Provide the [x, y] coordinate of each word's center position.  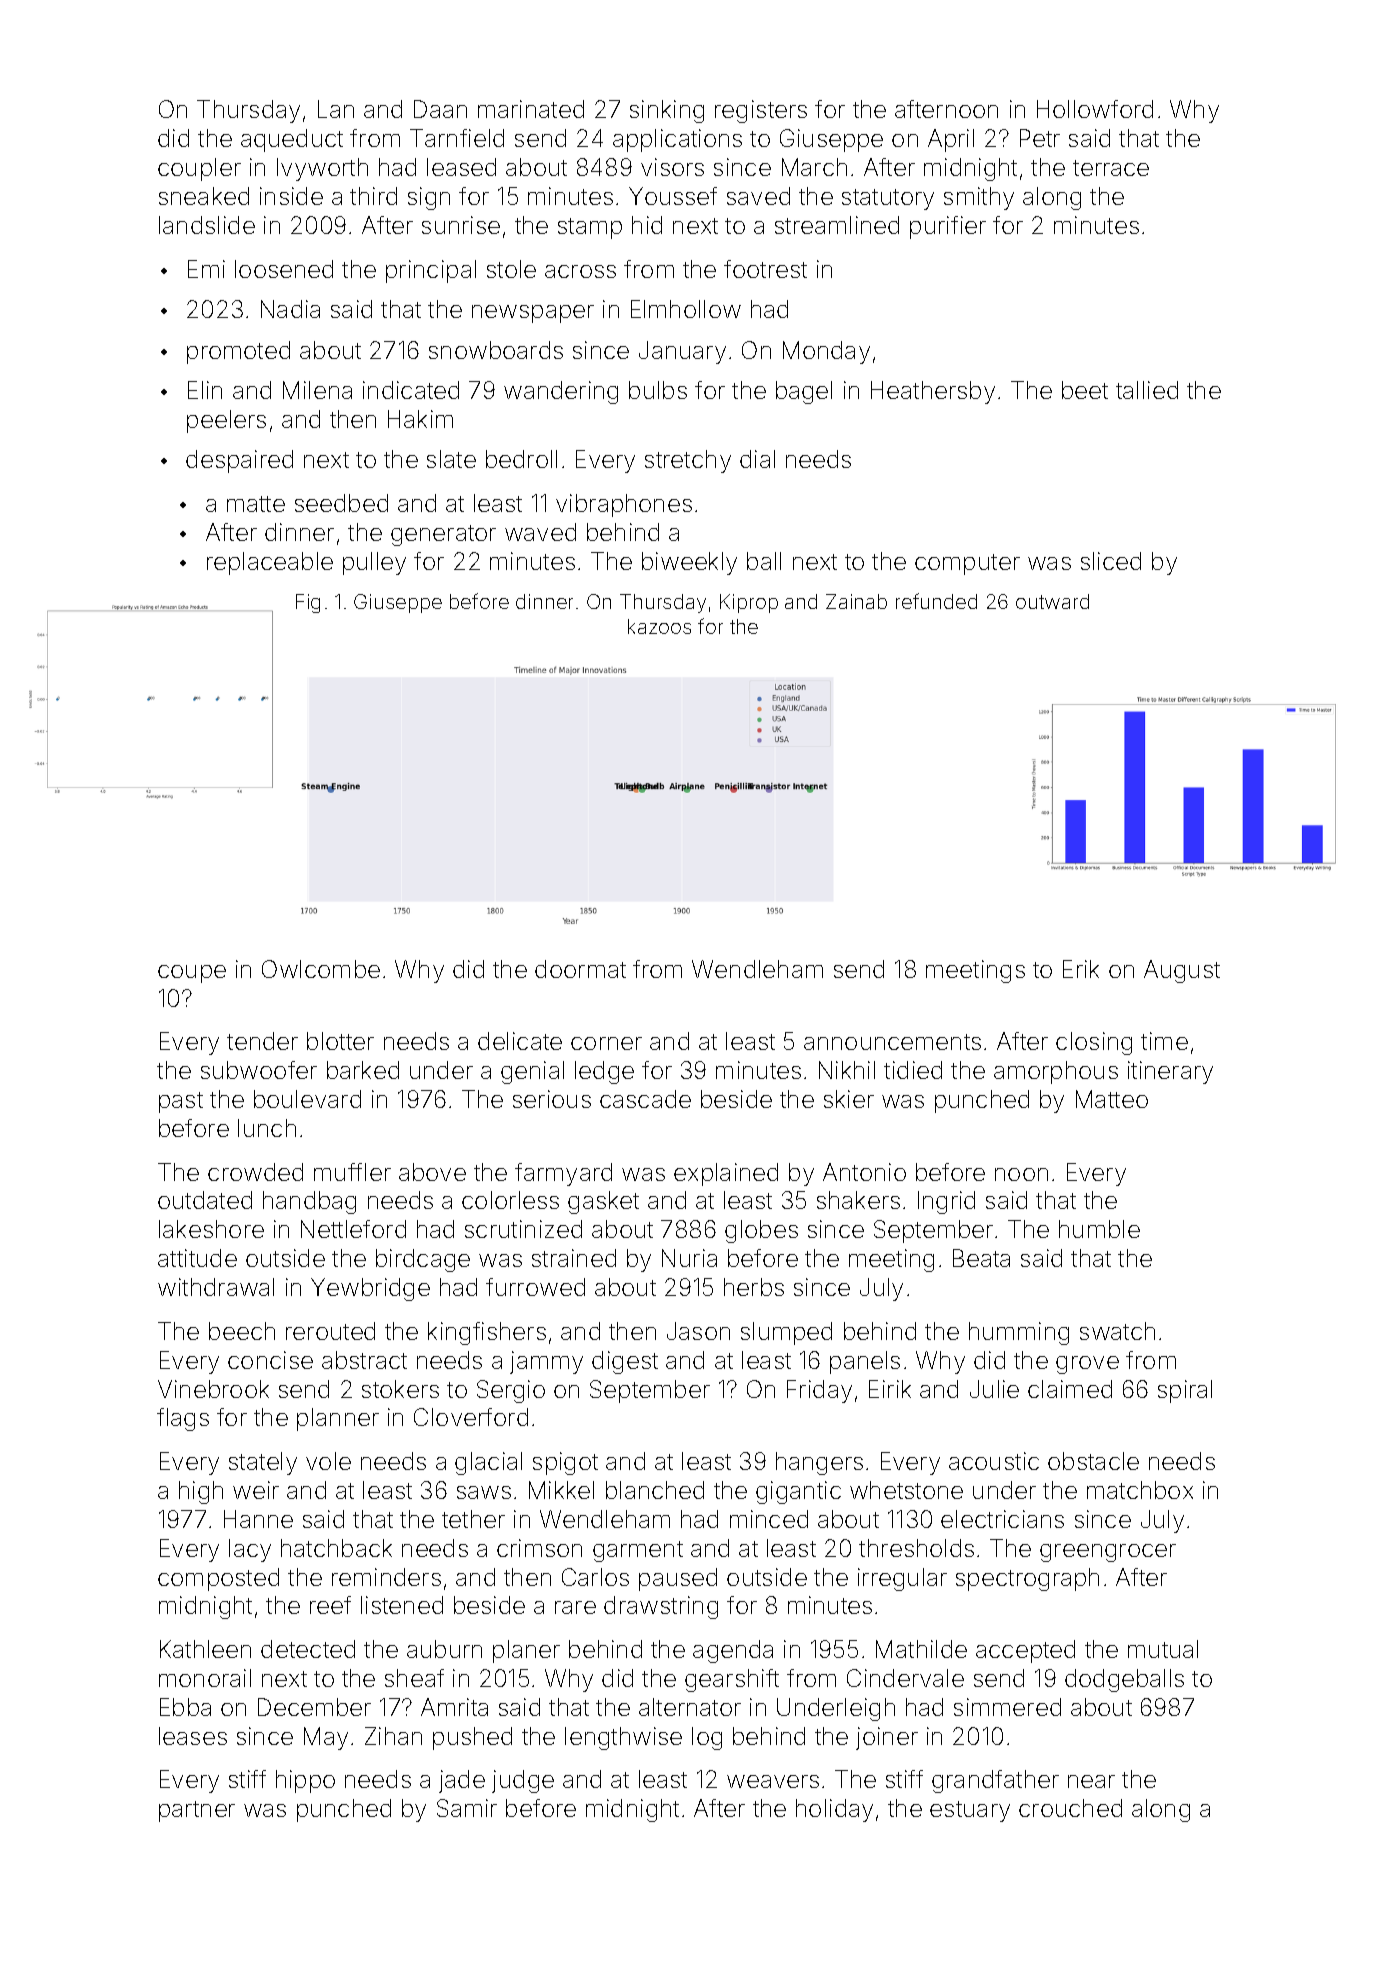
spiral [1185, 1391]
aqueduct [292, 140]
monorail [205, 1678]
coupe [192, 974]
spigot [565, 1463]
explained [726, 1174]
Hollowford [1095, 109]
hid [647, 225]
